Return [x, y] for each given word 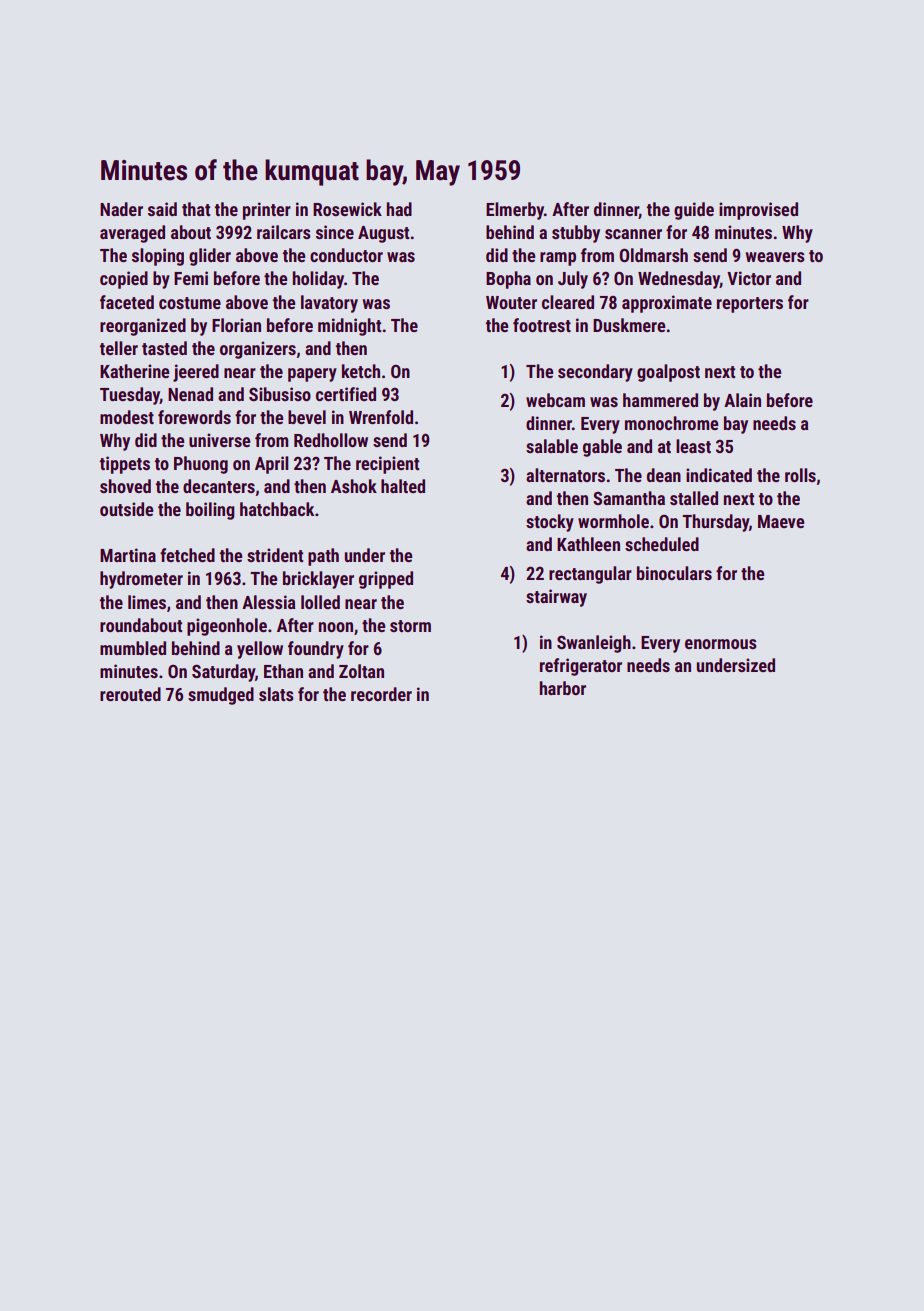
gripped [386, 580]
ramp [558, 259]
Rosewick [347, 209]
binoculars [674, 573]
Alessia [269, 602]
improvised [758, 211]
